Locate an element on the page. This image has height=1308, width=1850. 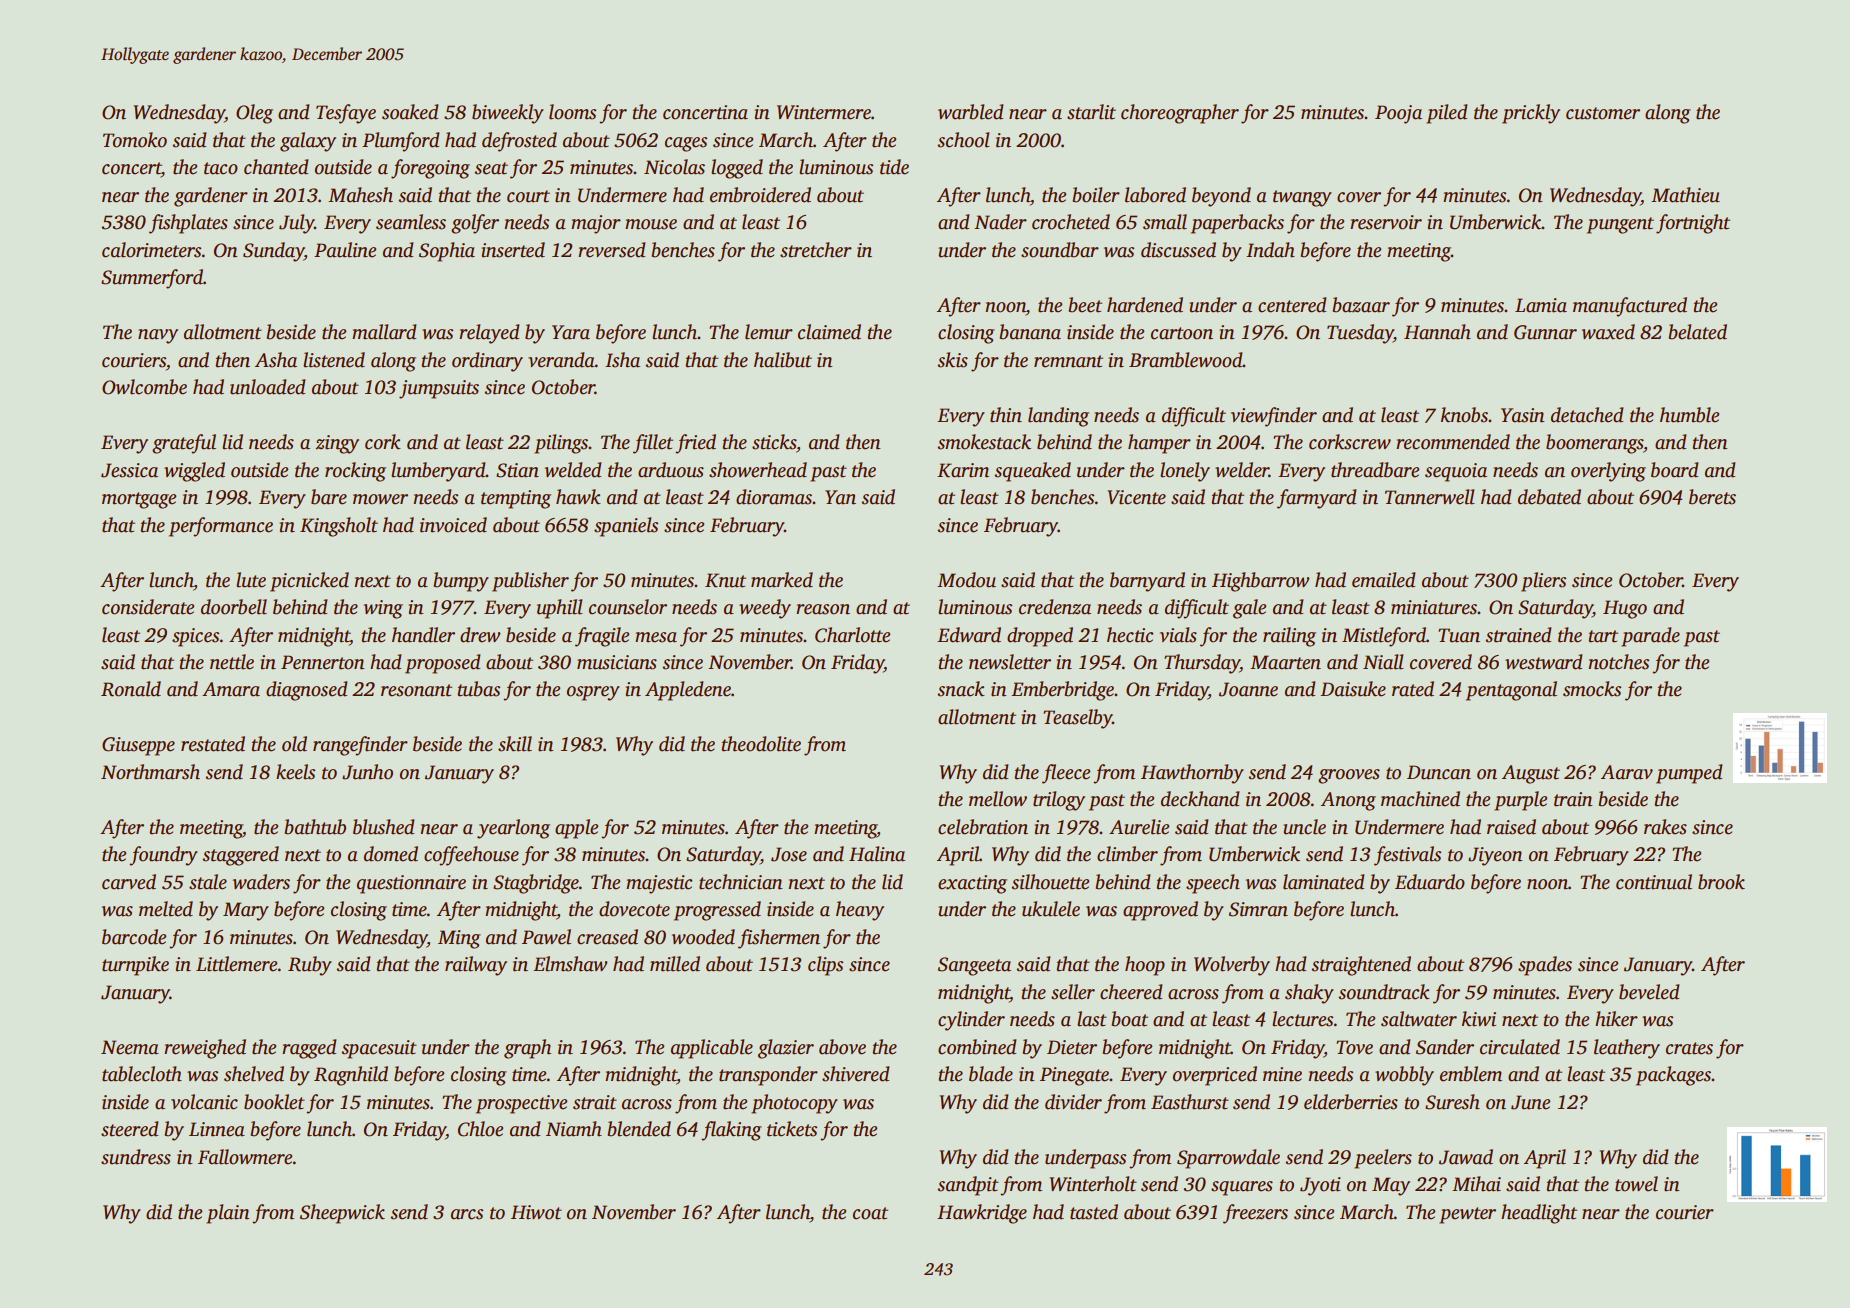
coat is located at coordinates (870, 1213).
